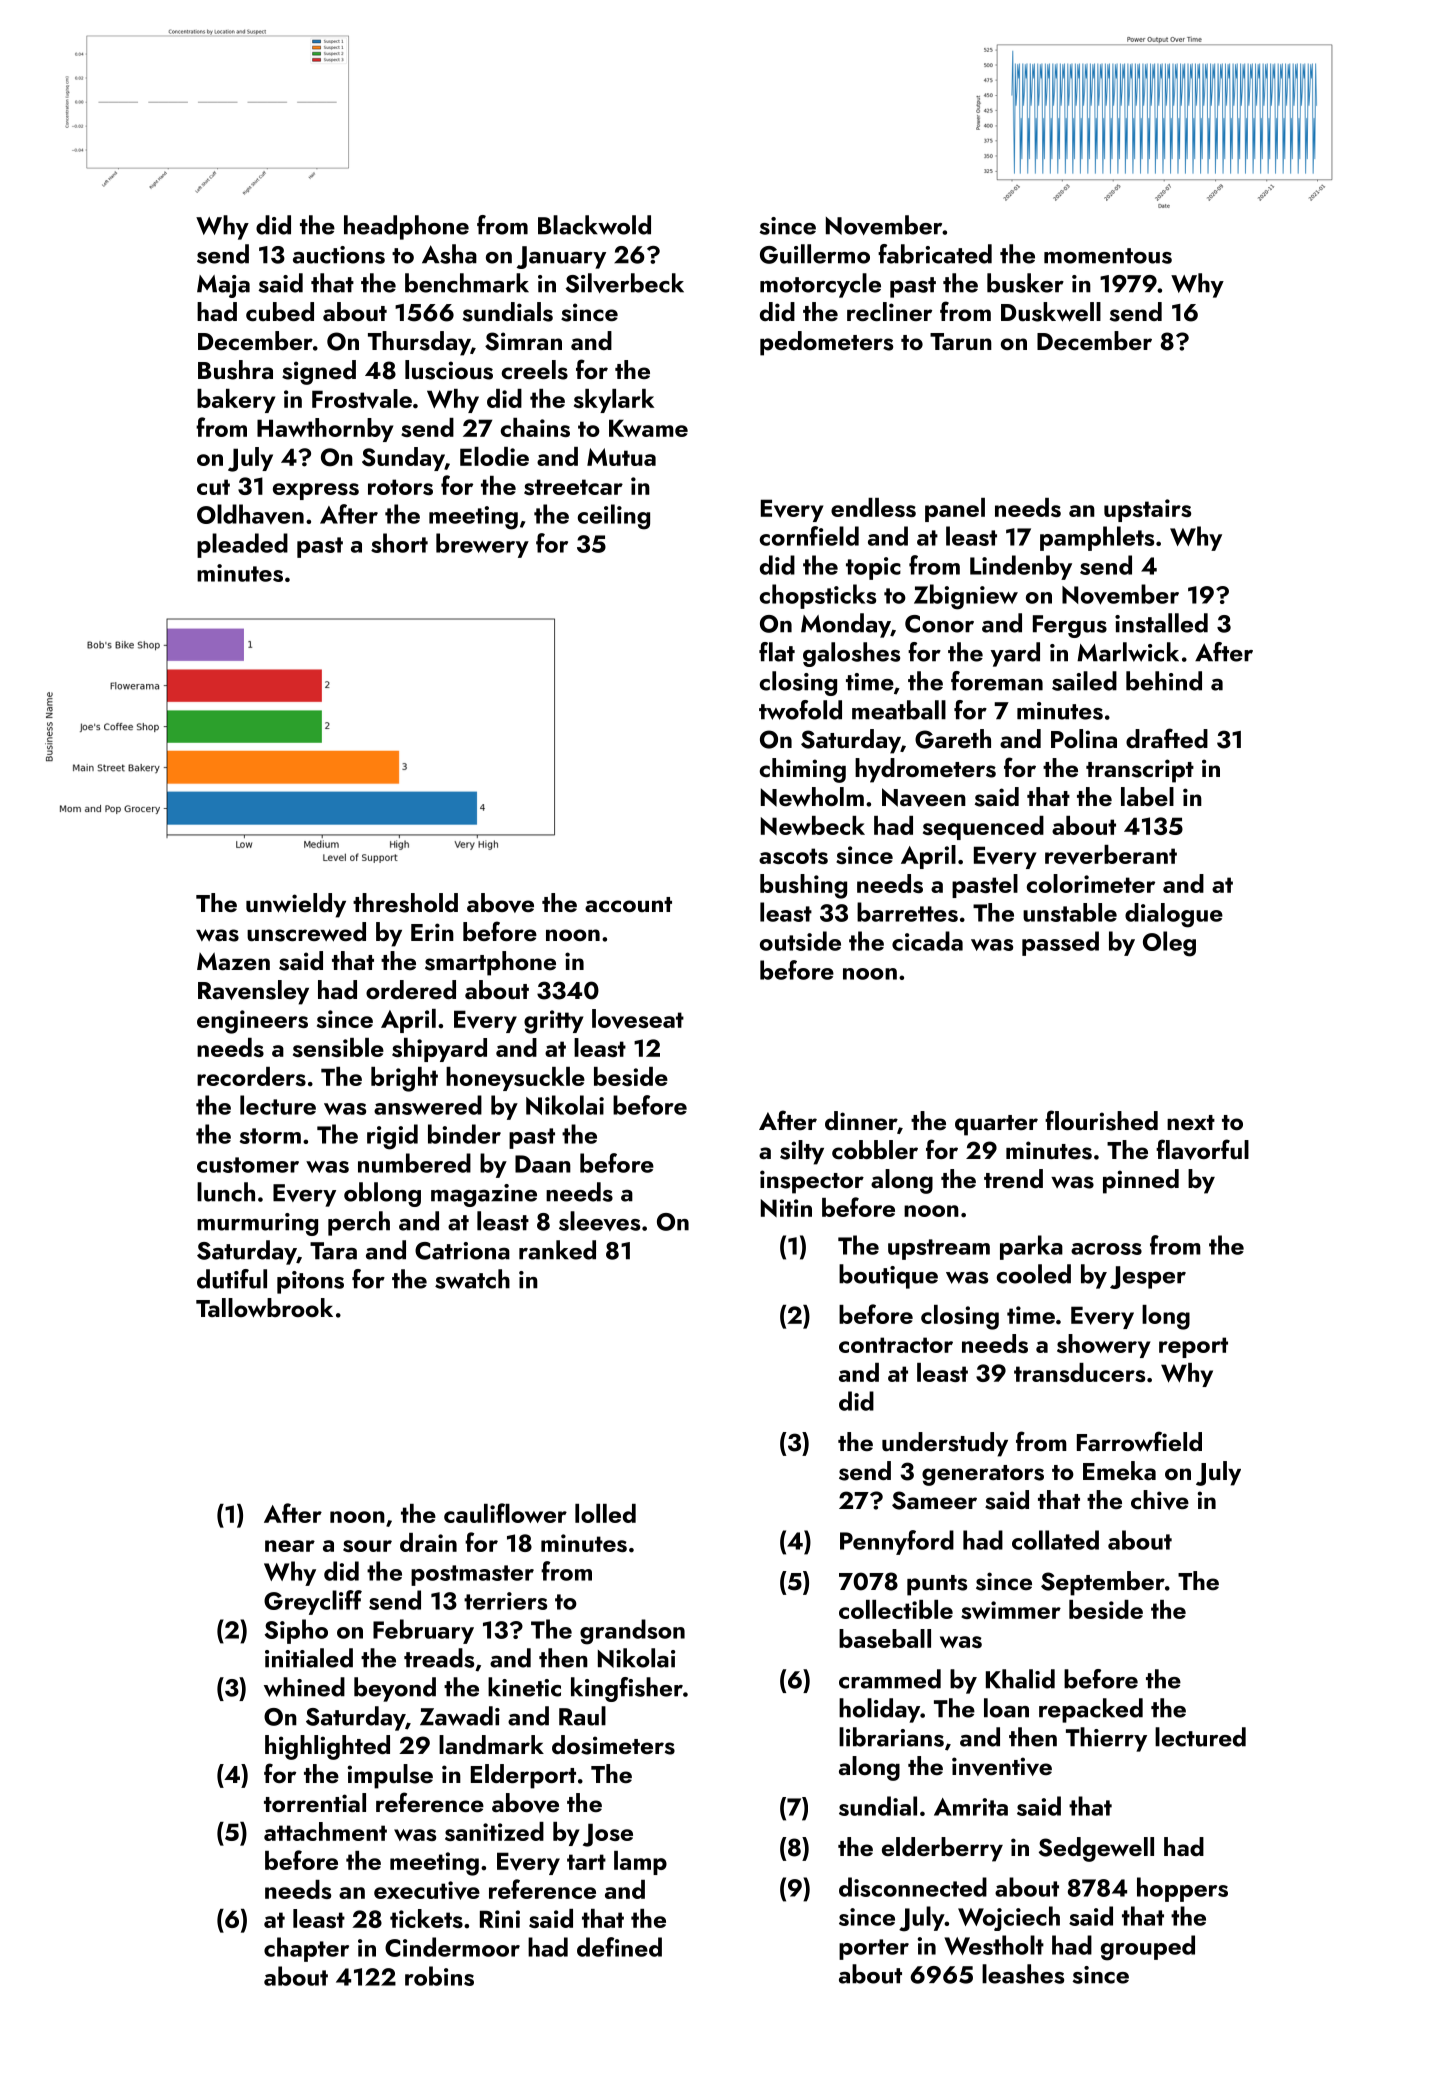  Describe the element at coordinates (1060, 943) in the image. I see `passed` at that location.
